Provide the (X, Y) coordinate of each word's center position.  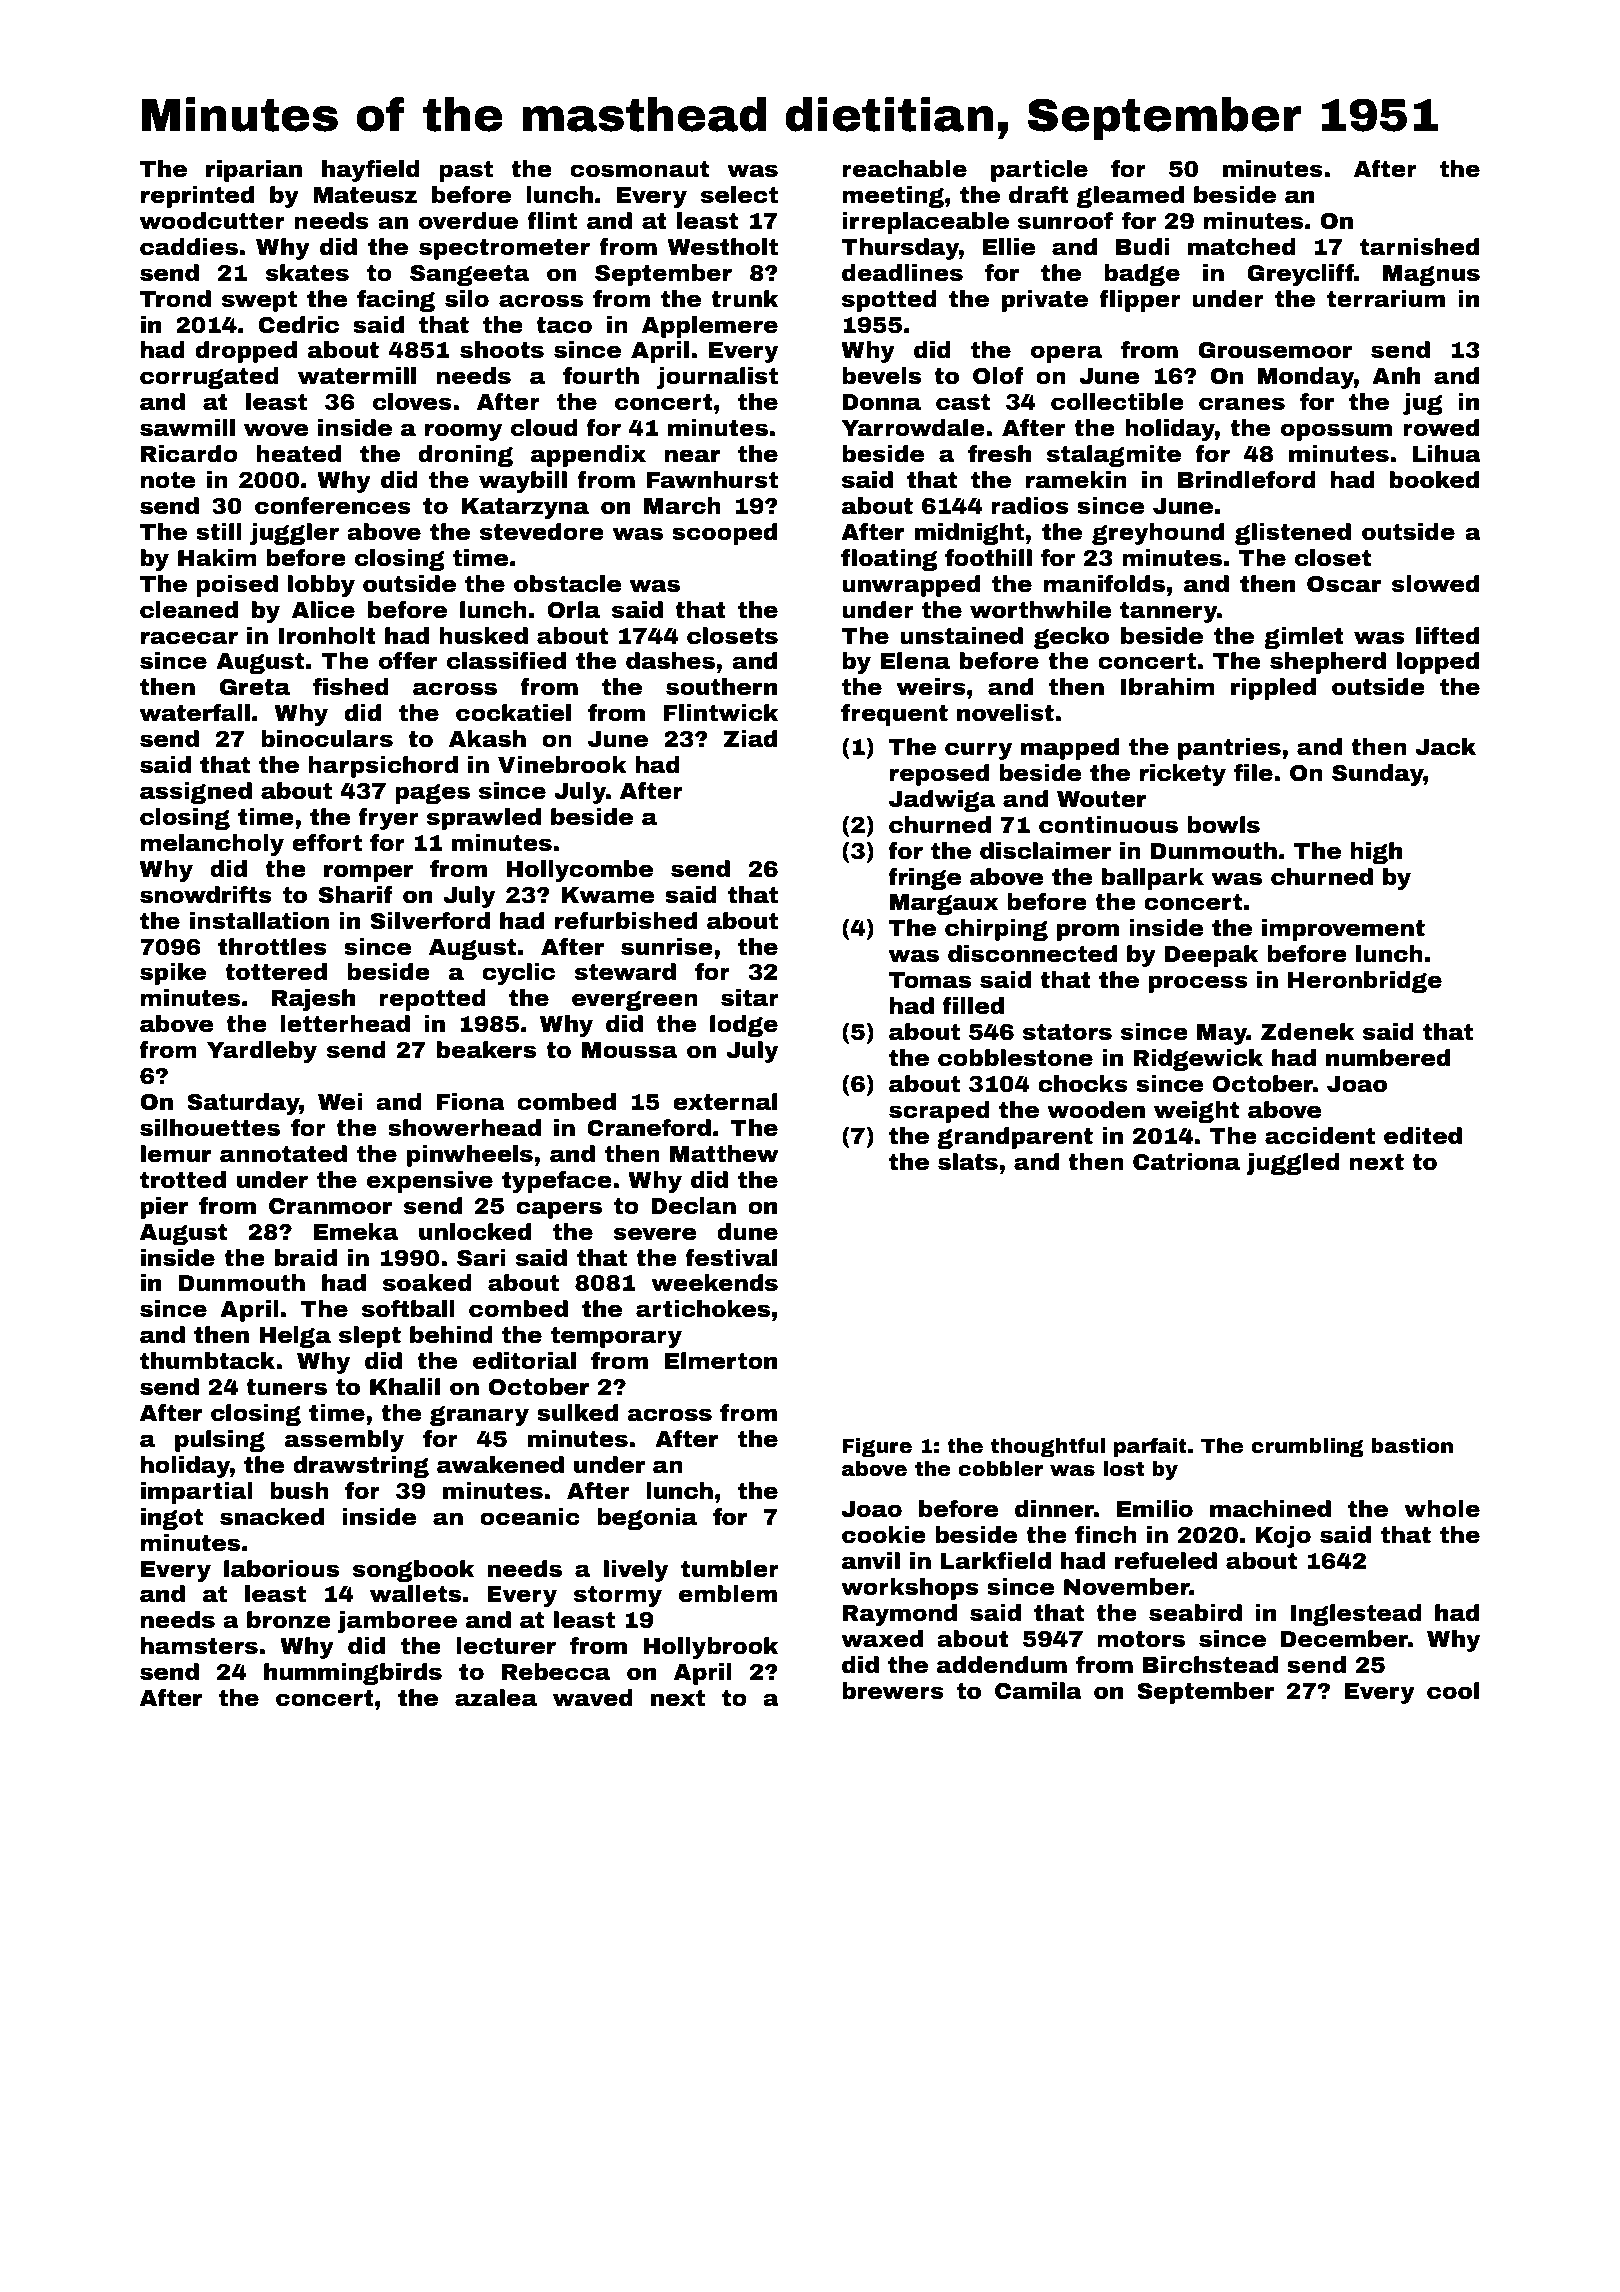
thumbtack (207, 1361)
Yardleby (262, 1052)
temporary (616, 1337)
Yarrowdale (913, 428)
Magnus (1431, 275)
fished (351, 687)
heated (298, 454)
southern (721, 687)
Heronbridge (1365, 982)
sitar (750, 998)
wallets (415, 1594)
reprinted (197, 197)
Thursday (900, 249)
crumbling (1307, 1448)
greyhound (1158, 534)
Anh (1396, 375)
